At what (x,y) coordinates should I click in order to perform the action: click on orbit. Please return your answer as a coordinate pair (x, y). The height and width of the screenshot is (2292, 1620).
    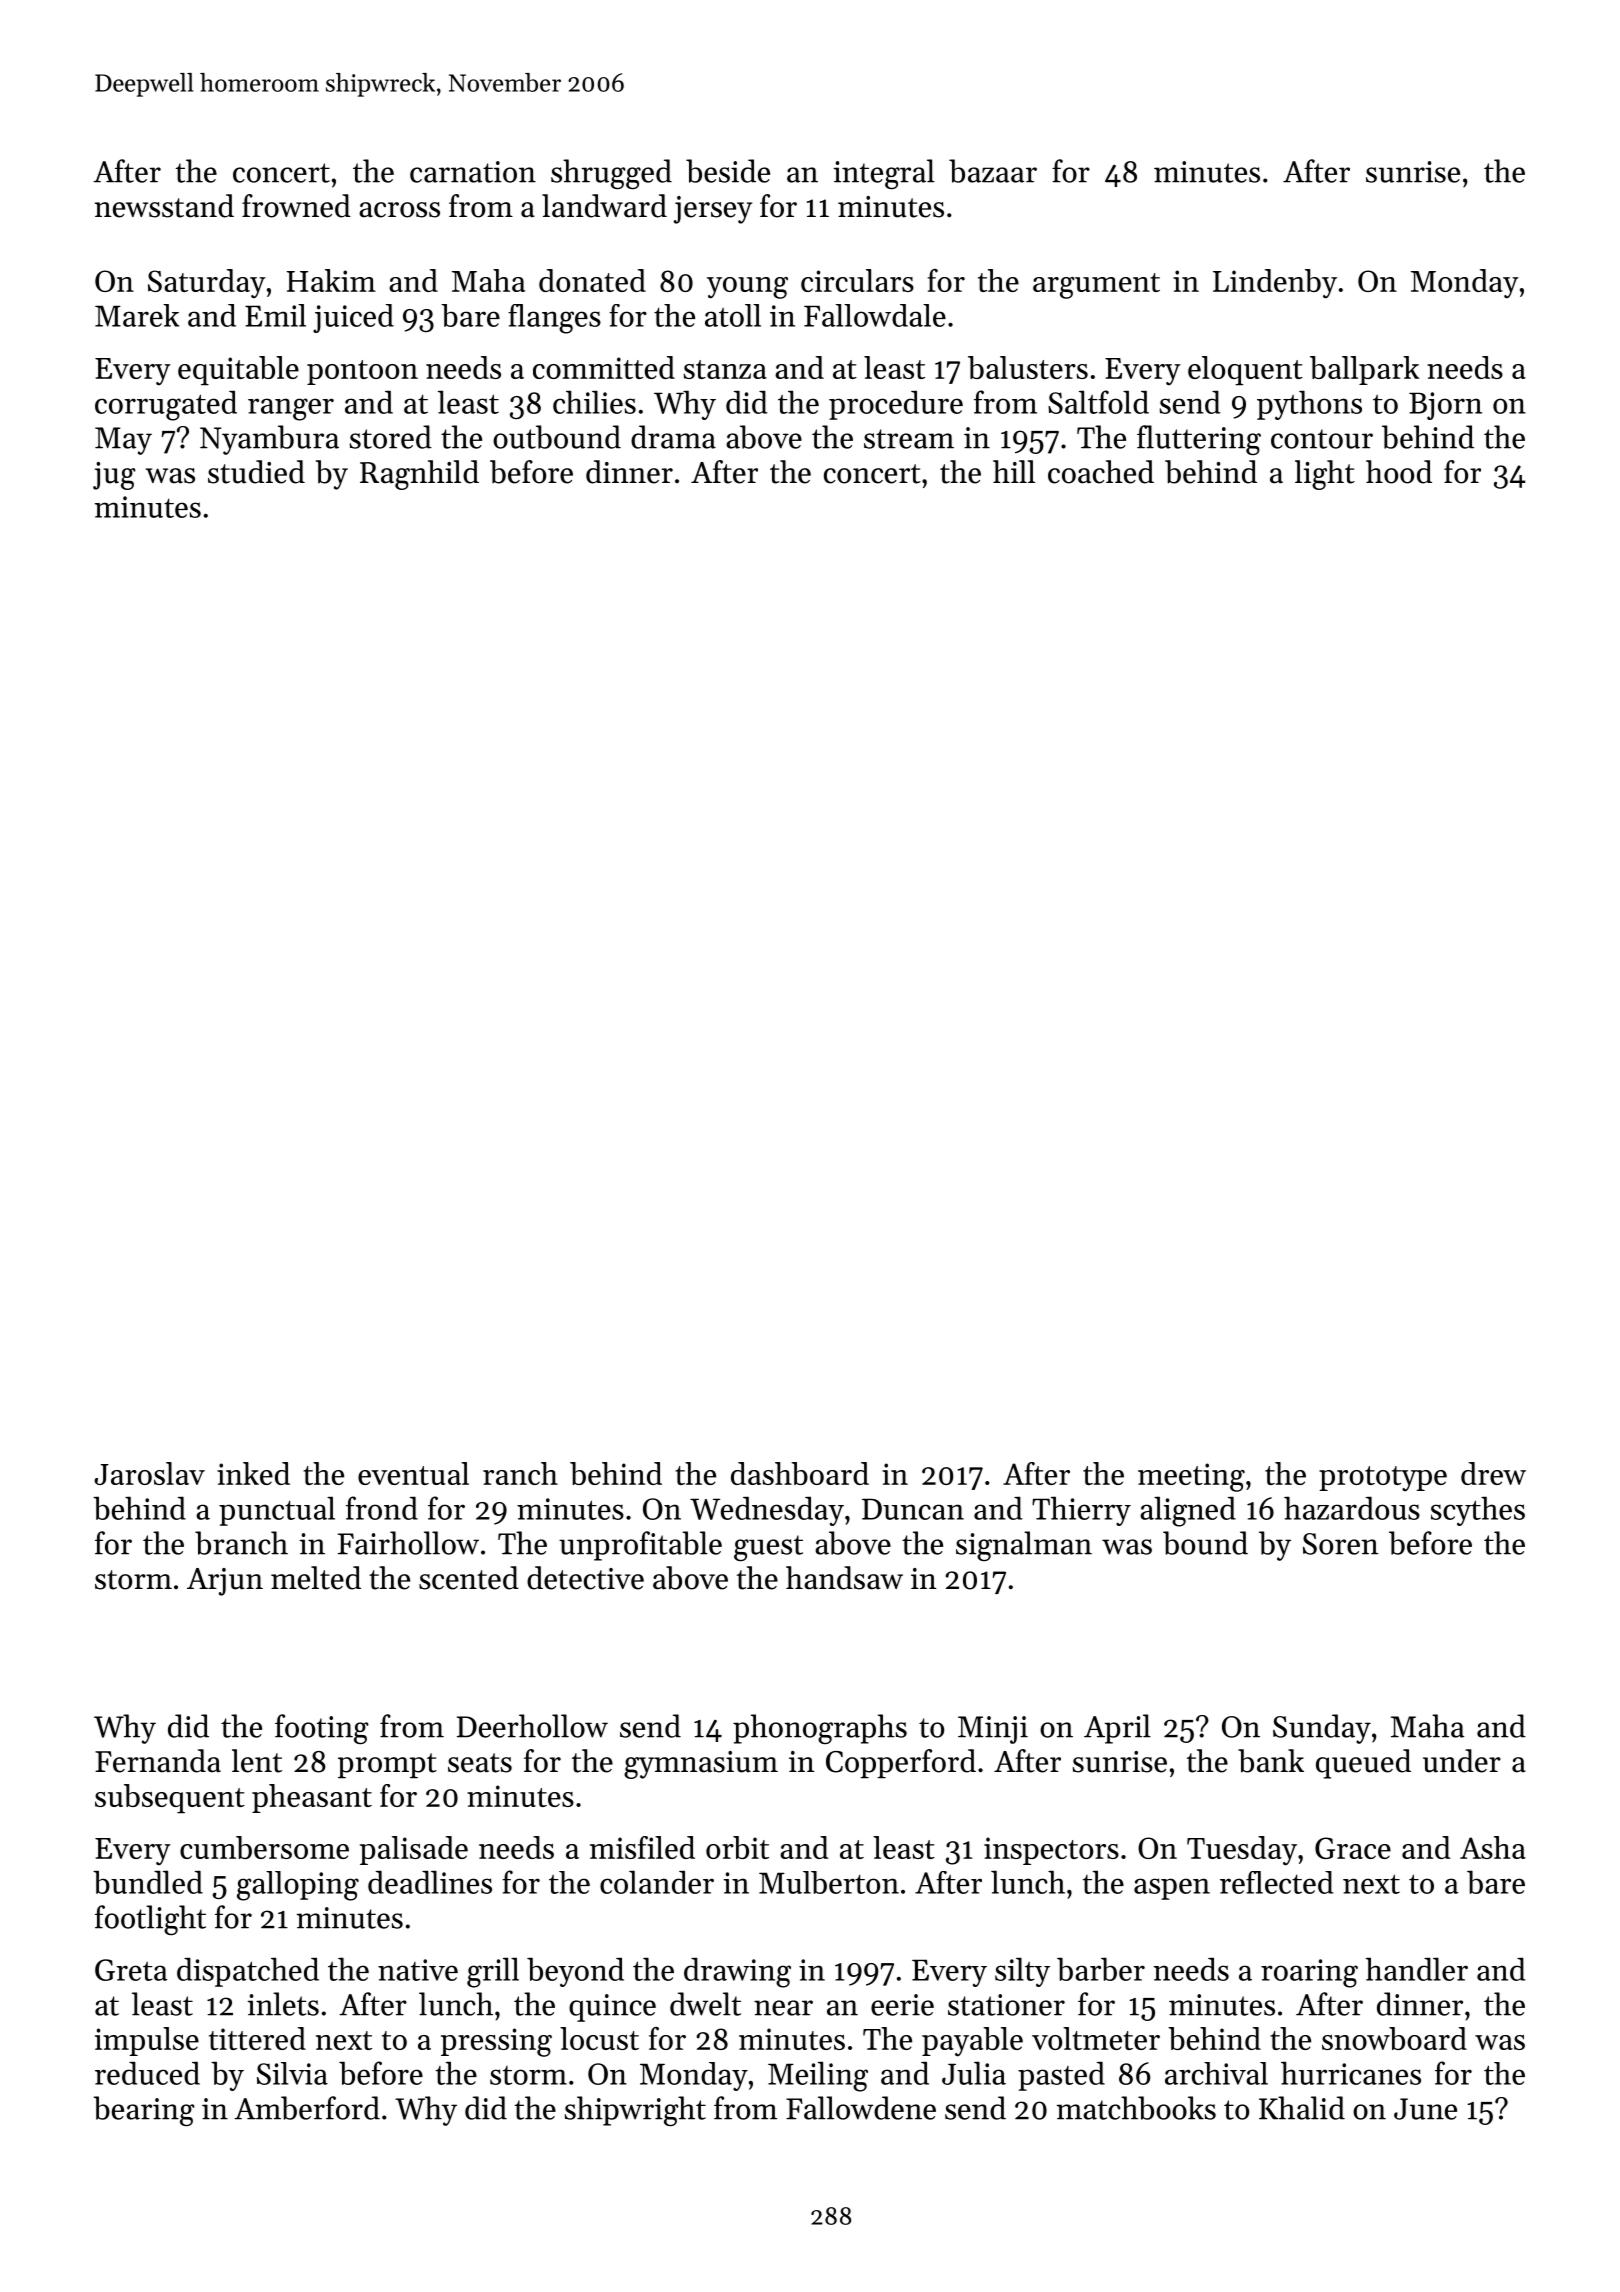
    Looking at the image, I should click on (737, 1847).
